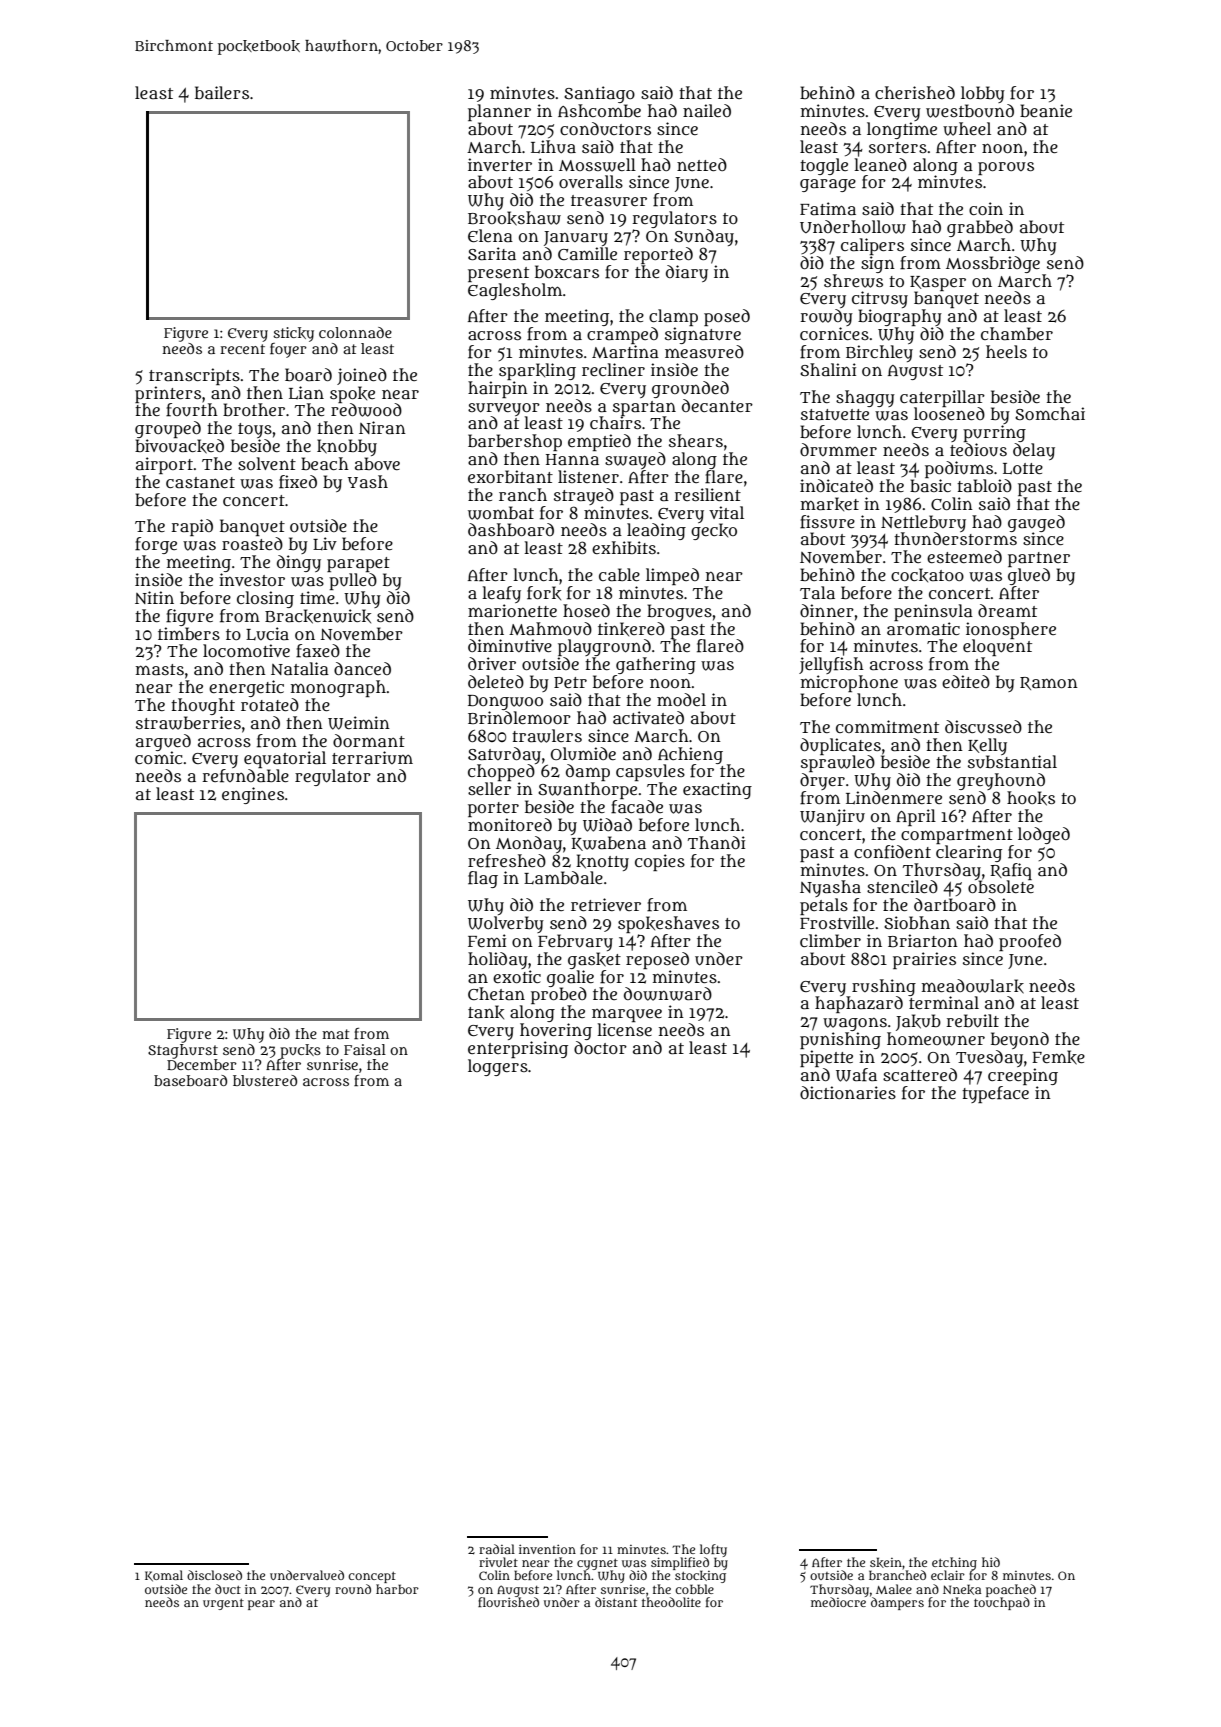  Describe the element at coordinates (1049, 683) in the page. I see `Ramon` at that location.
